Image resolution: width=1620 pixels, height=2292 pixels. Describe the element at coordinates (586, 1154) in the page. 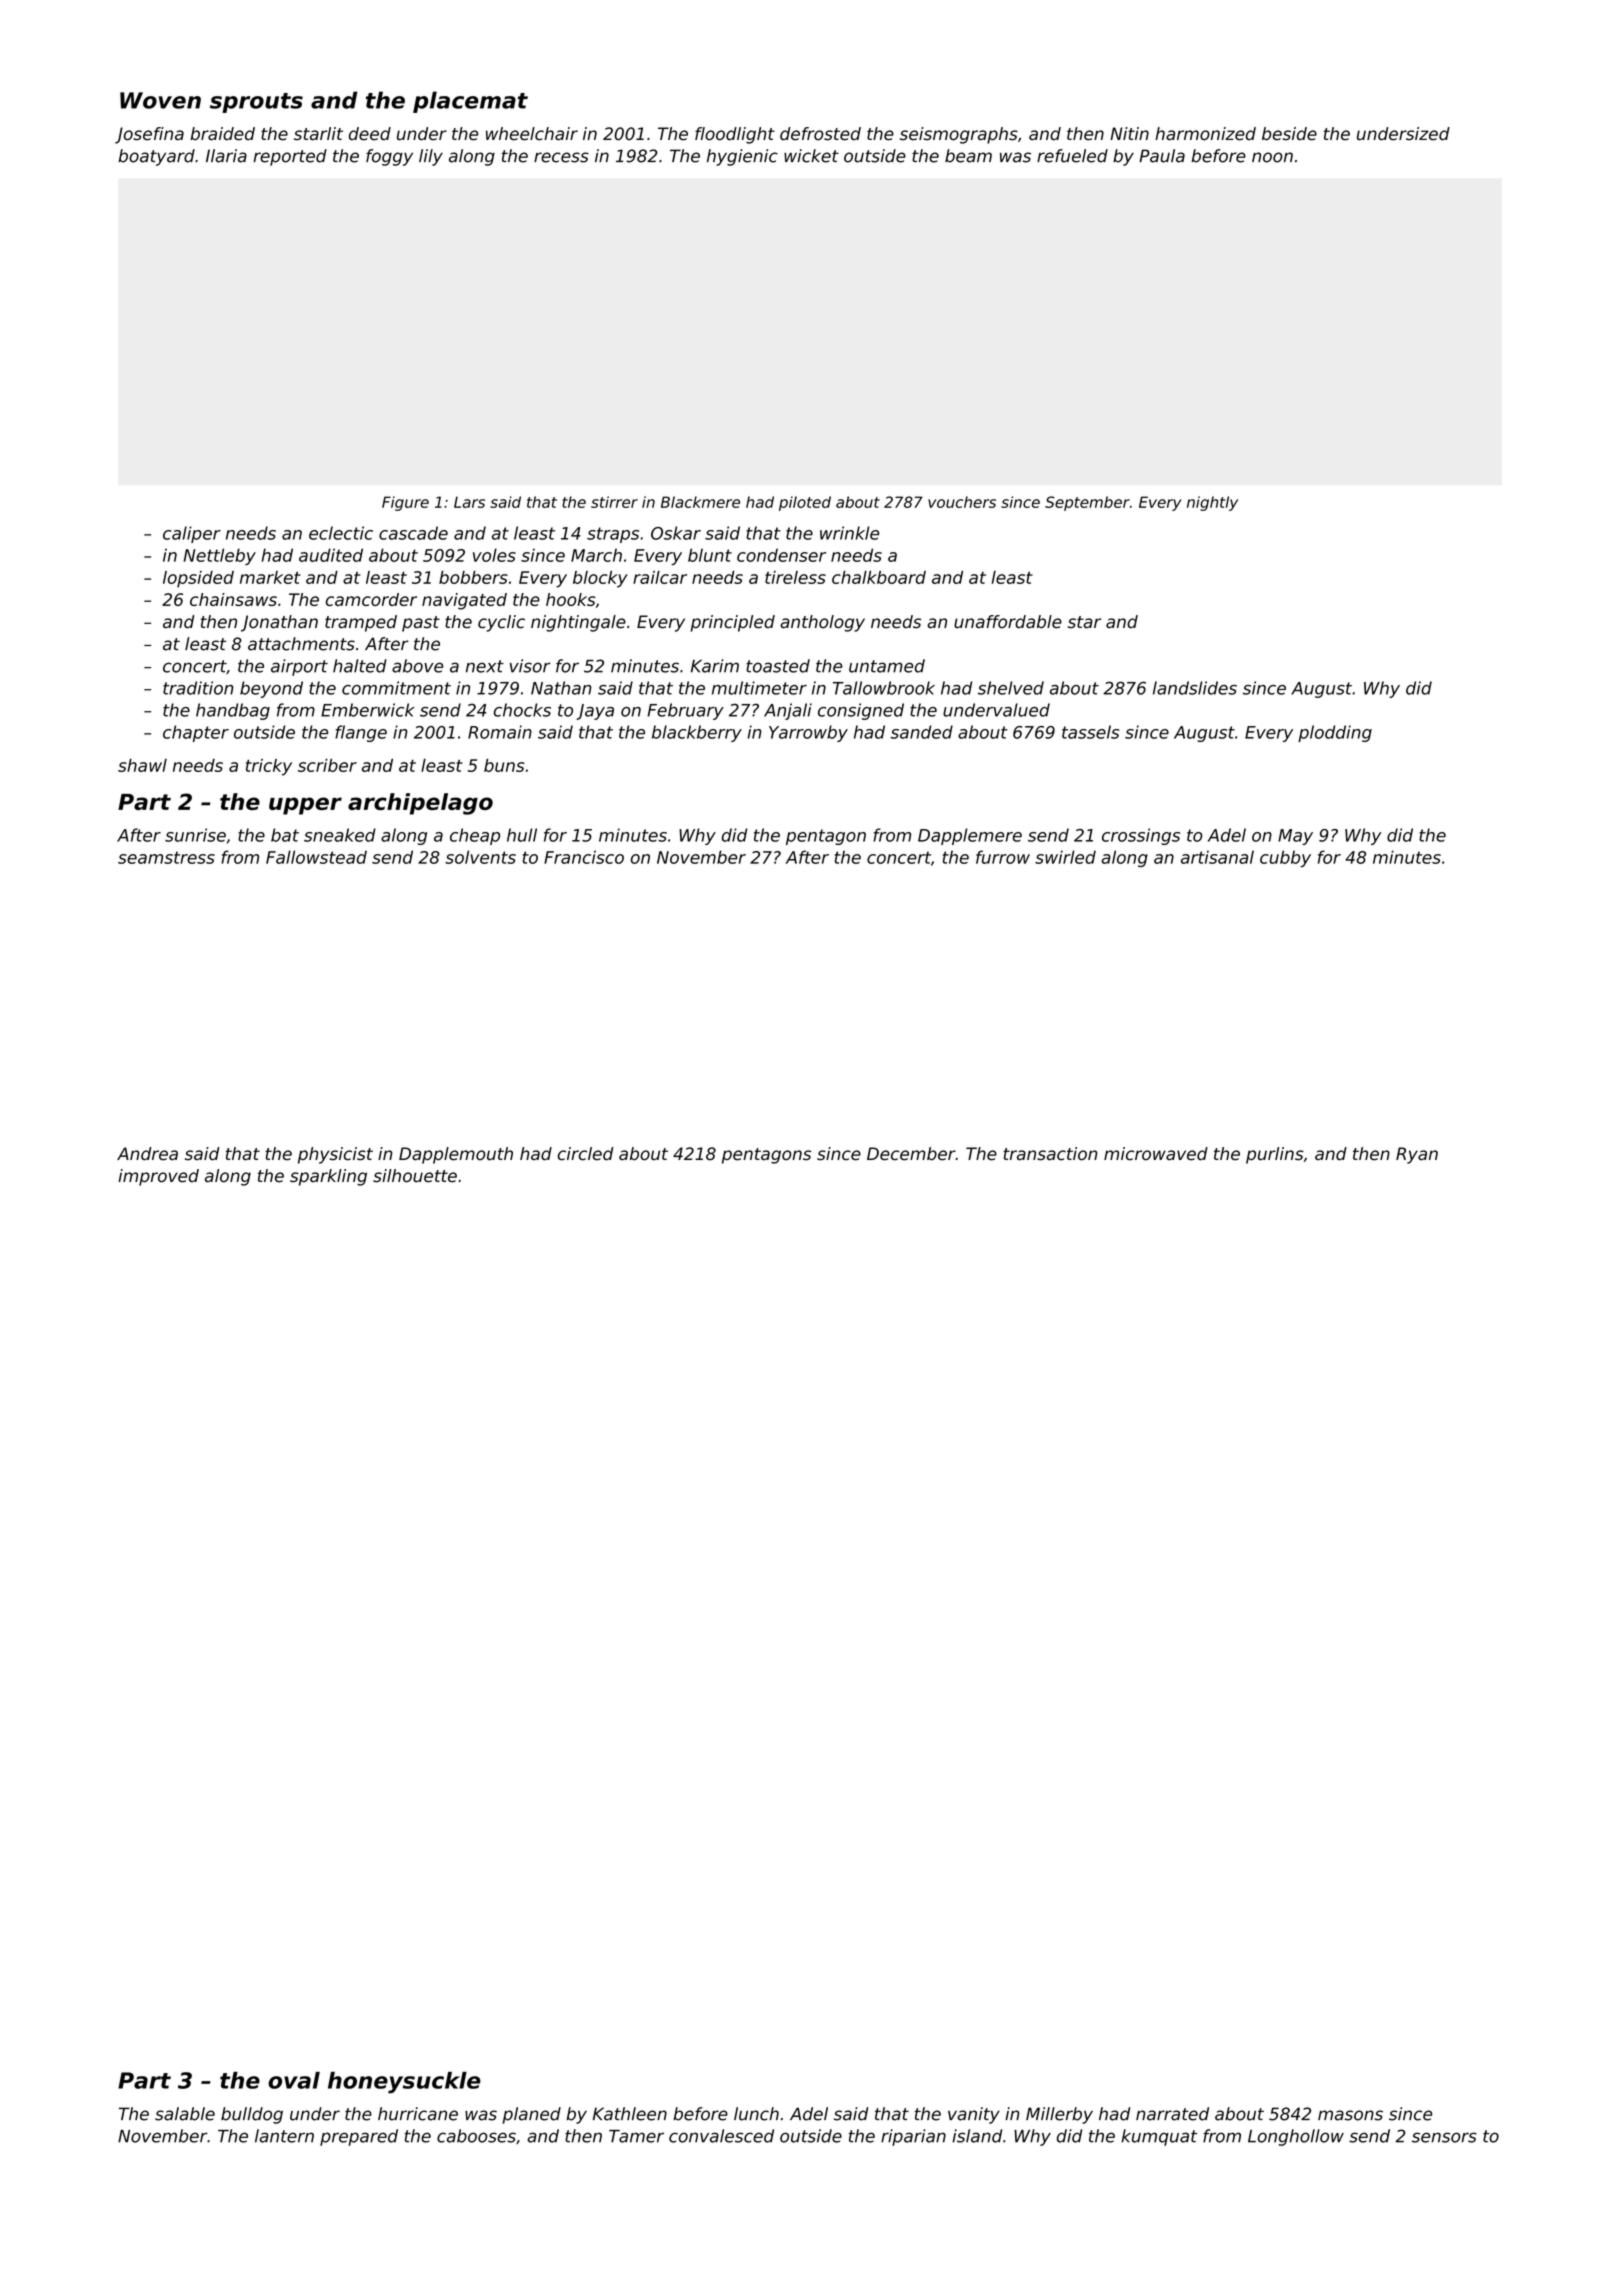

I see `circled` at that location.
